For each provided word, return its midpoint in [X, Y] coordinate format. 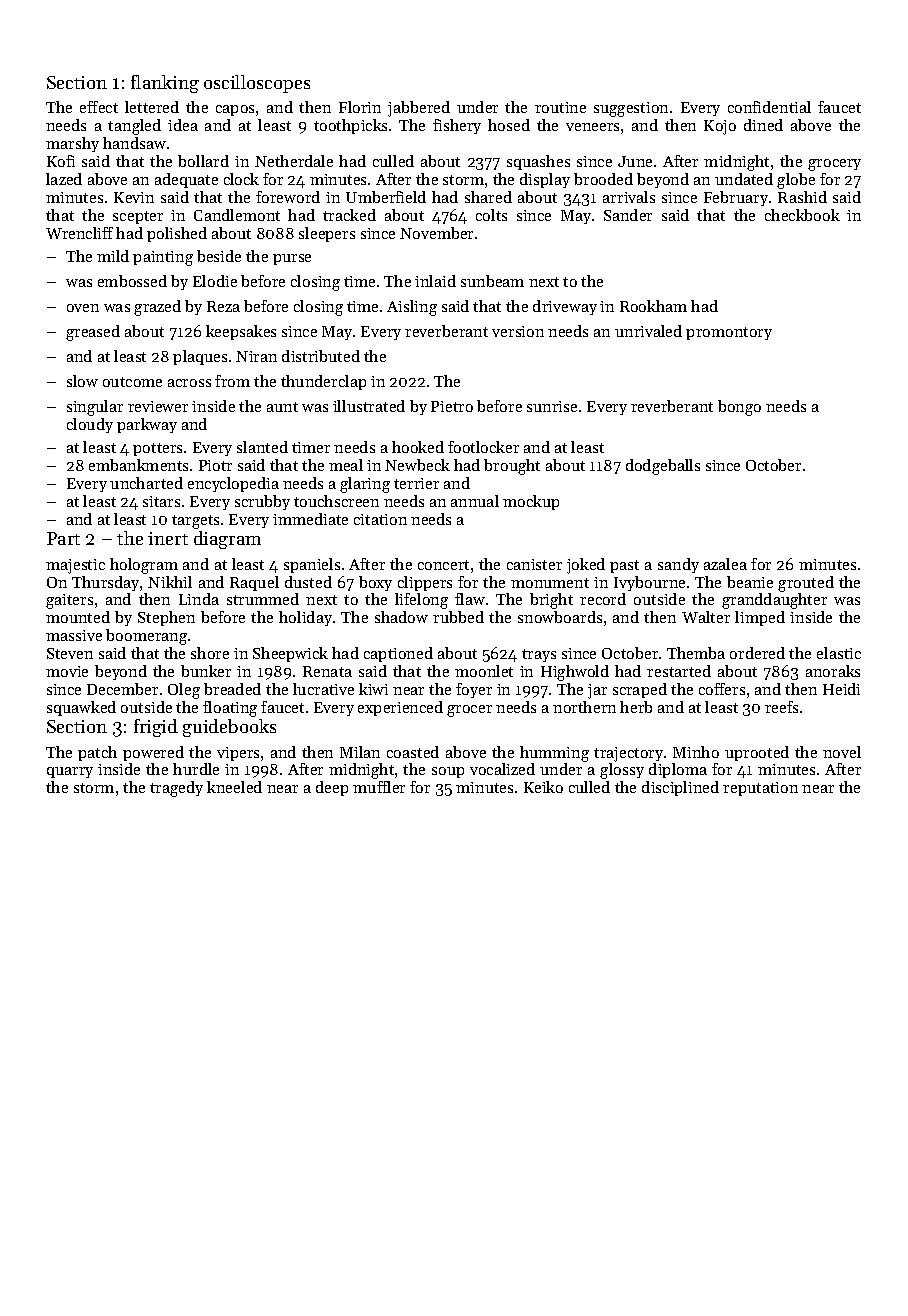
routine [560, 107]
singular [95, 408]
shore [210, 653]
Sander [628, 215]
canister [534, 564]
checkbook [802, 215]
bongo [739, 408]
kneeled [234, 787]
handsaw [134, 143]
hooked [418, 447]
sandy [678, 565]
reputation [760, 789]
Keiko [543, 787]
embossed [132, 281]
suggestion [631, 109]
